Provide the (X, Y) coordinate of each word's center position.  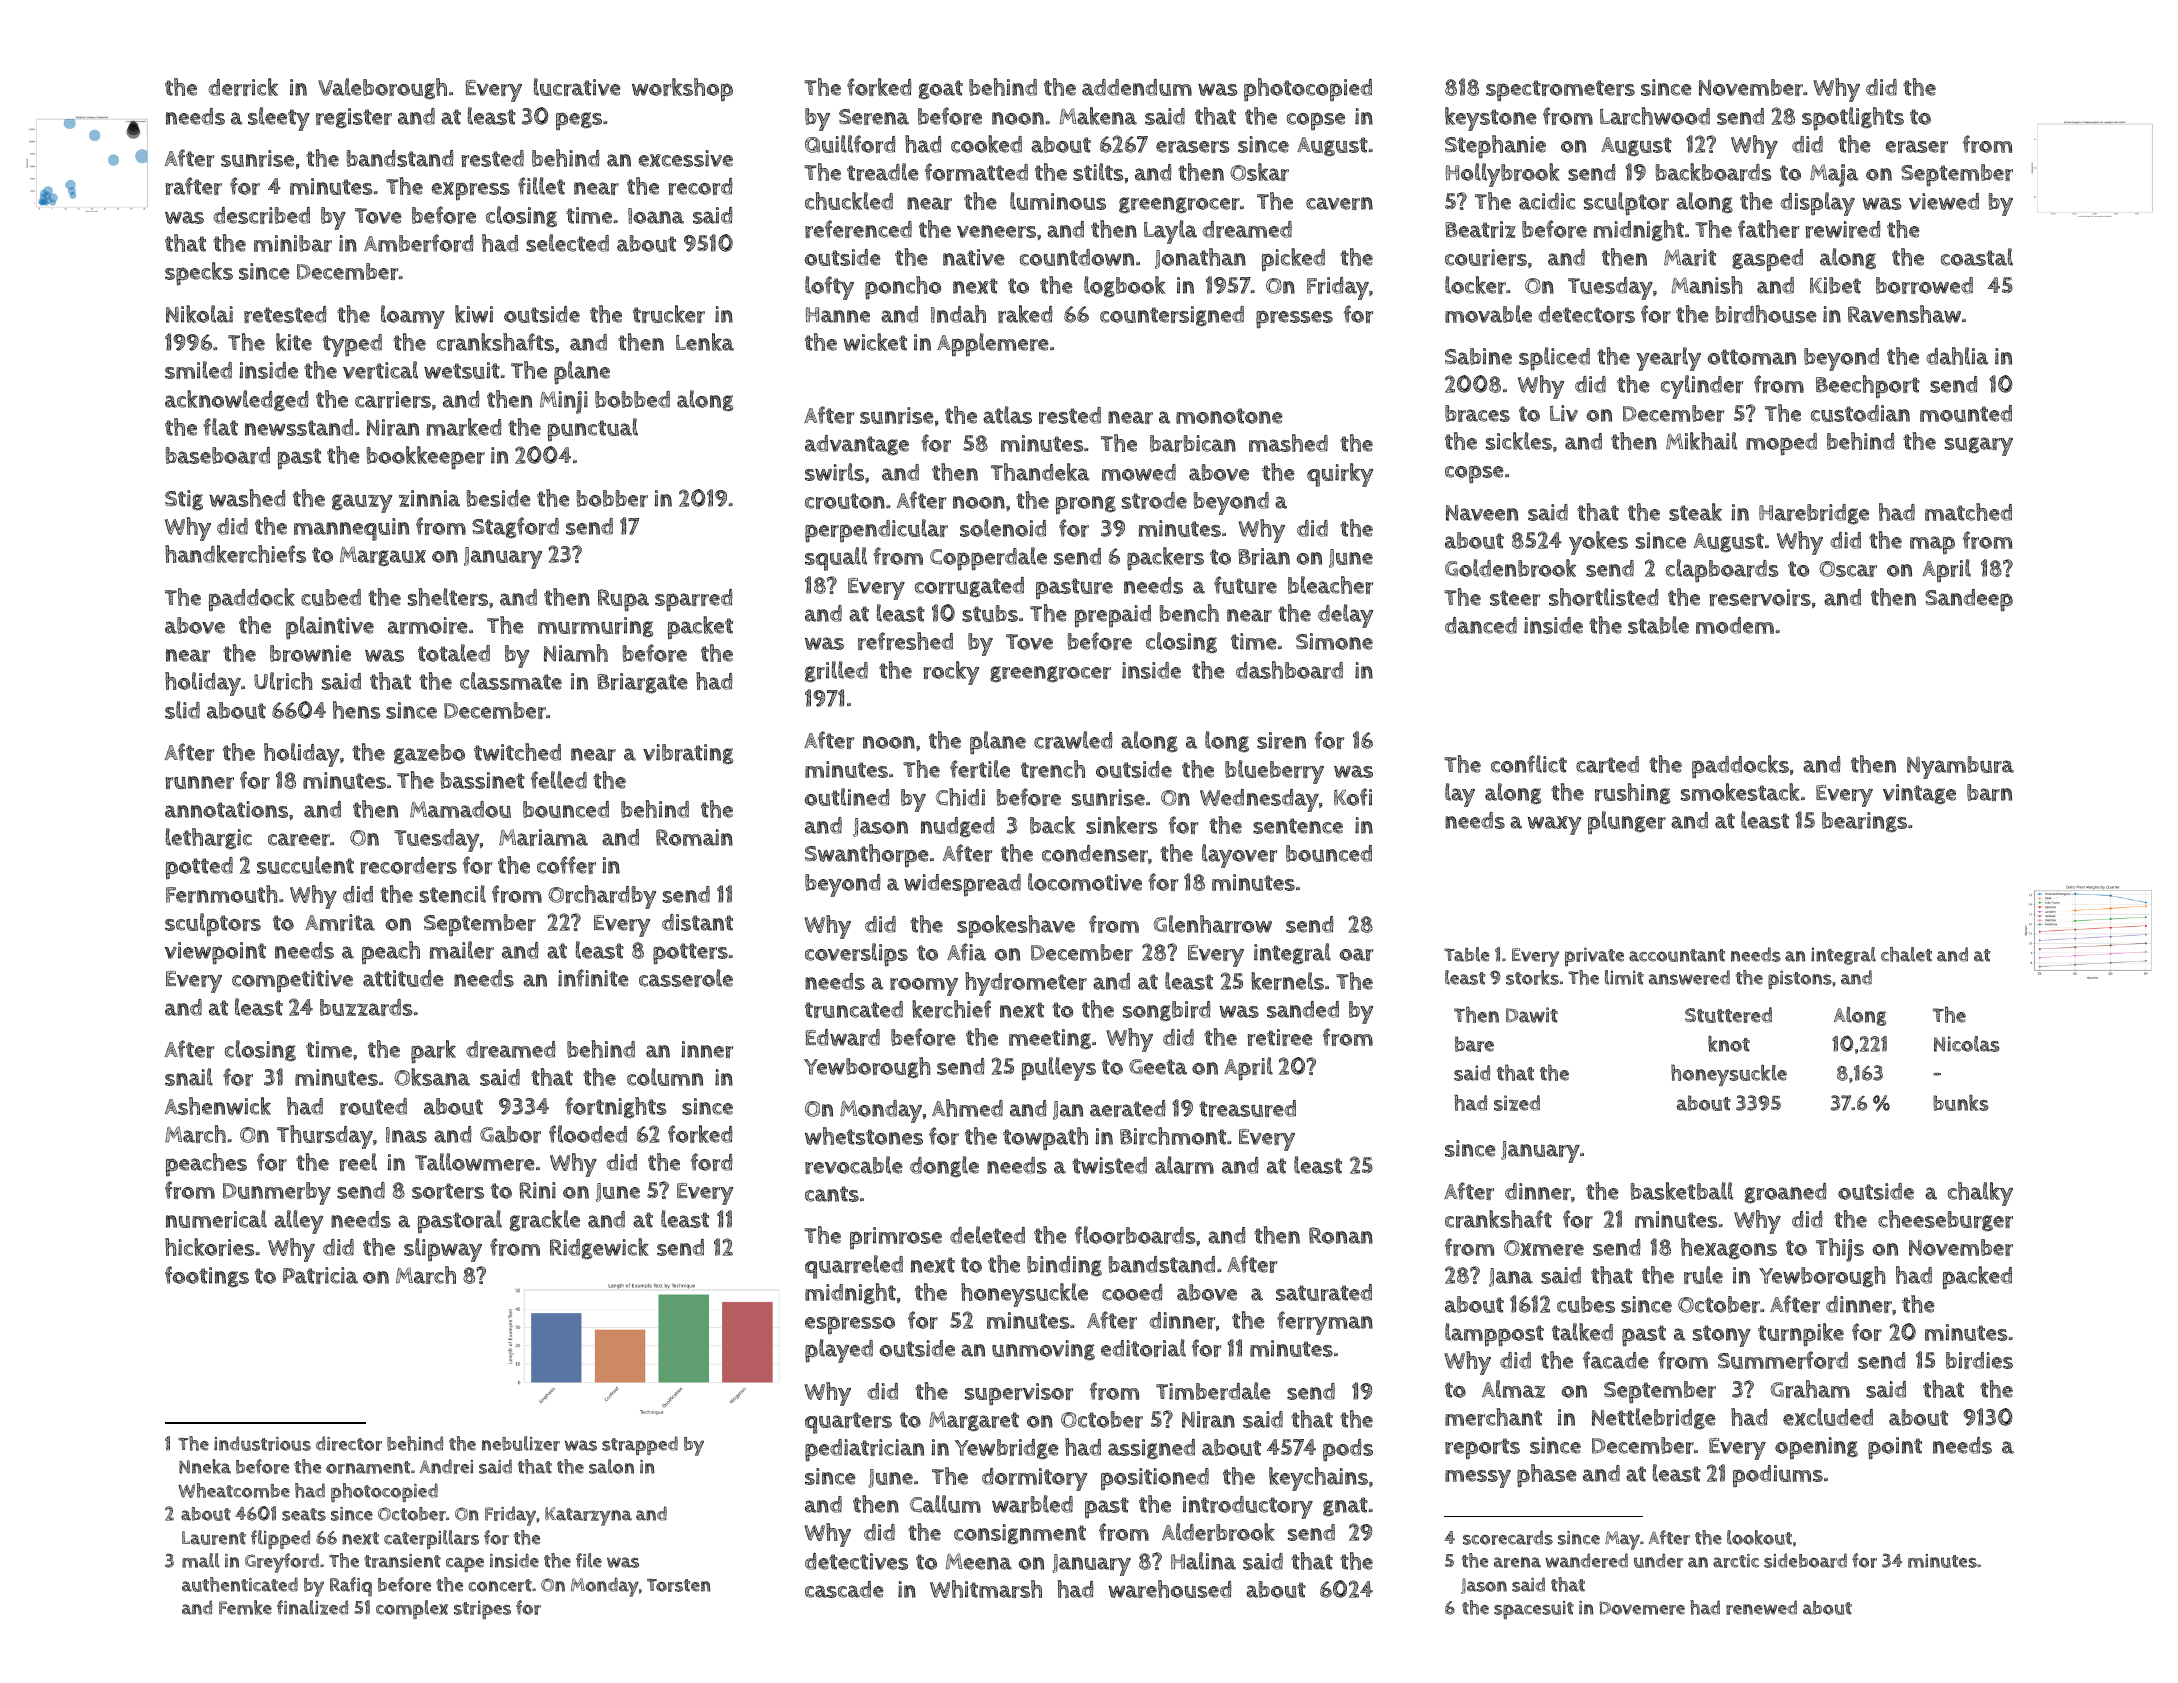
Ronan (1341, 1235)
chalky (1980, 1194)
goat (941, 90)
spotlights (1853, 119)
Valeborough (382, 89)
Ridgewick (599, 1249)
